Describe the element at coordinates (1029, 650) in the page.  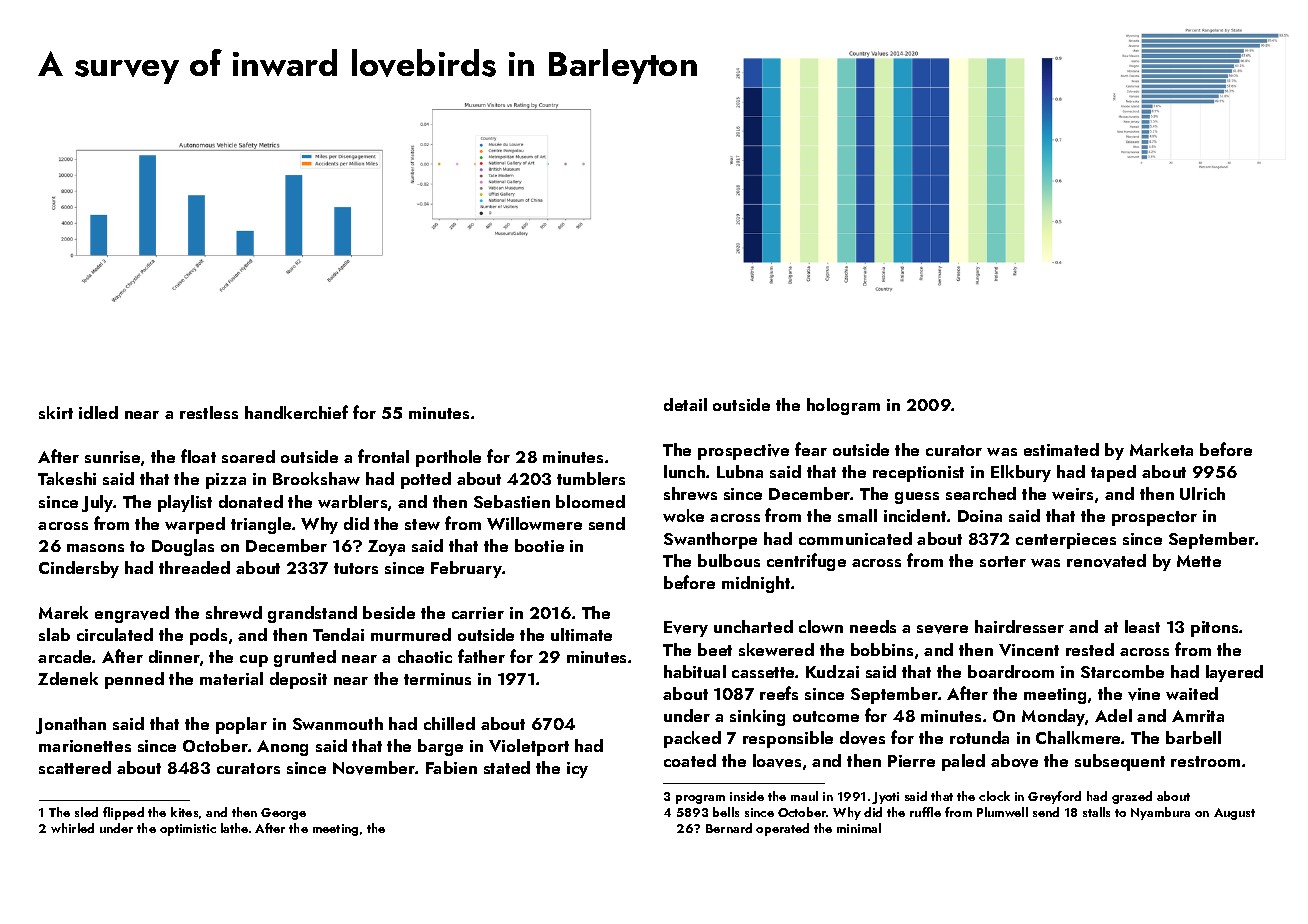
I see `Vincent` at that location.
